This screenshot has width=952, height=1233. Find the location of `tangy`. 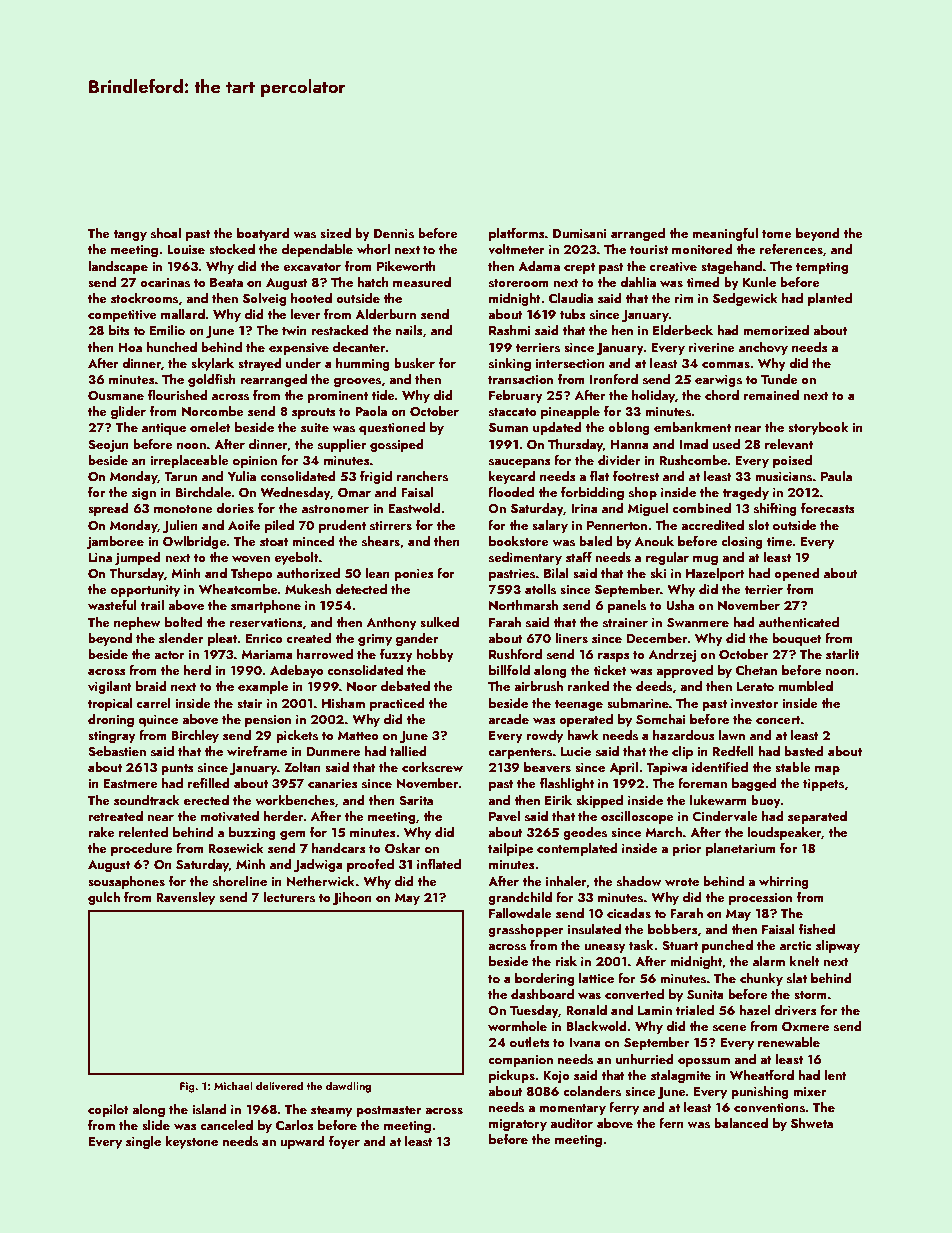

tangy is located at coordinates (130, 235).
